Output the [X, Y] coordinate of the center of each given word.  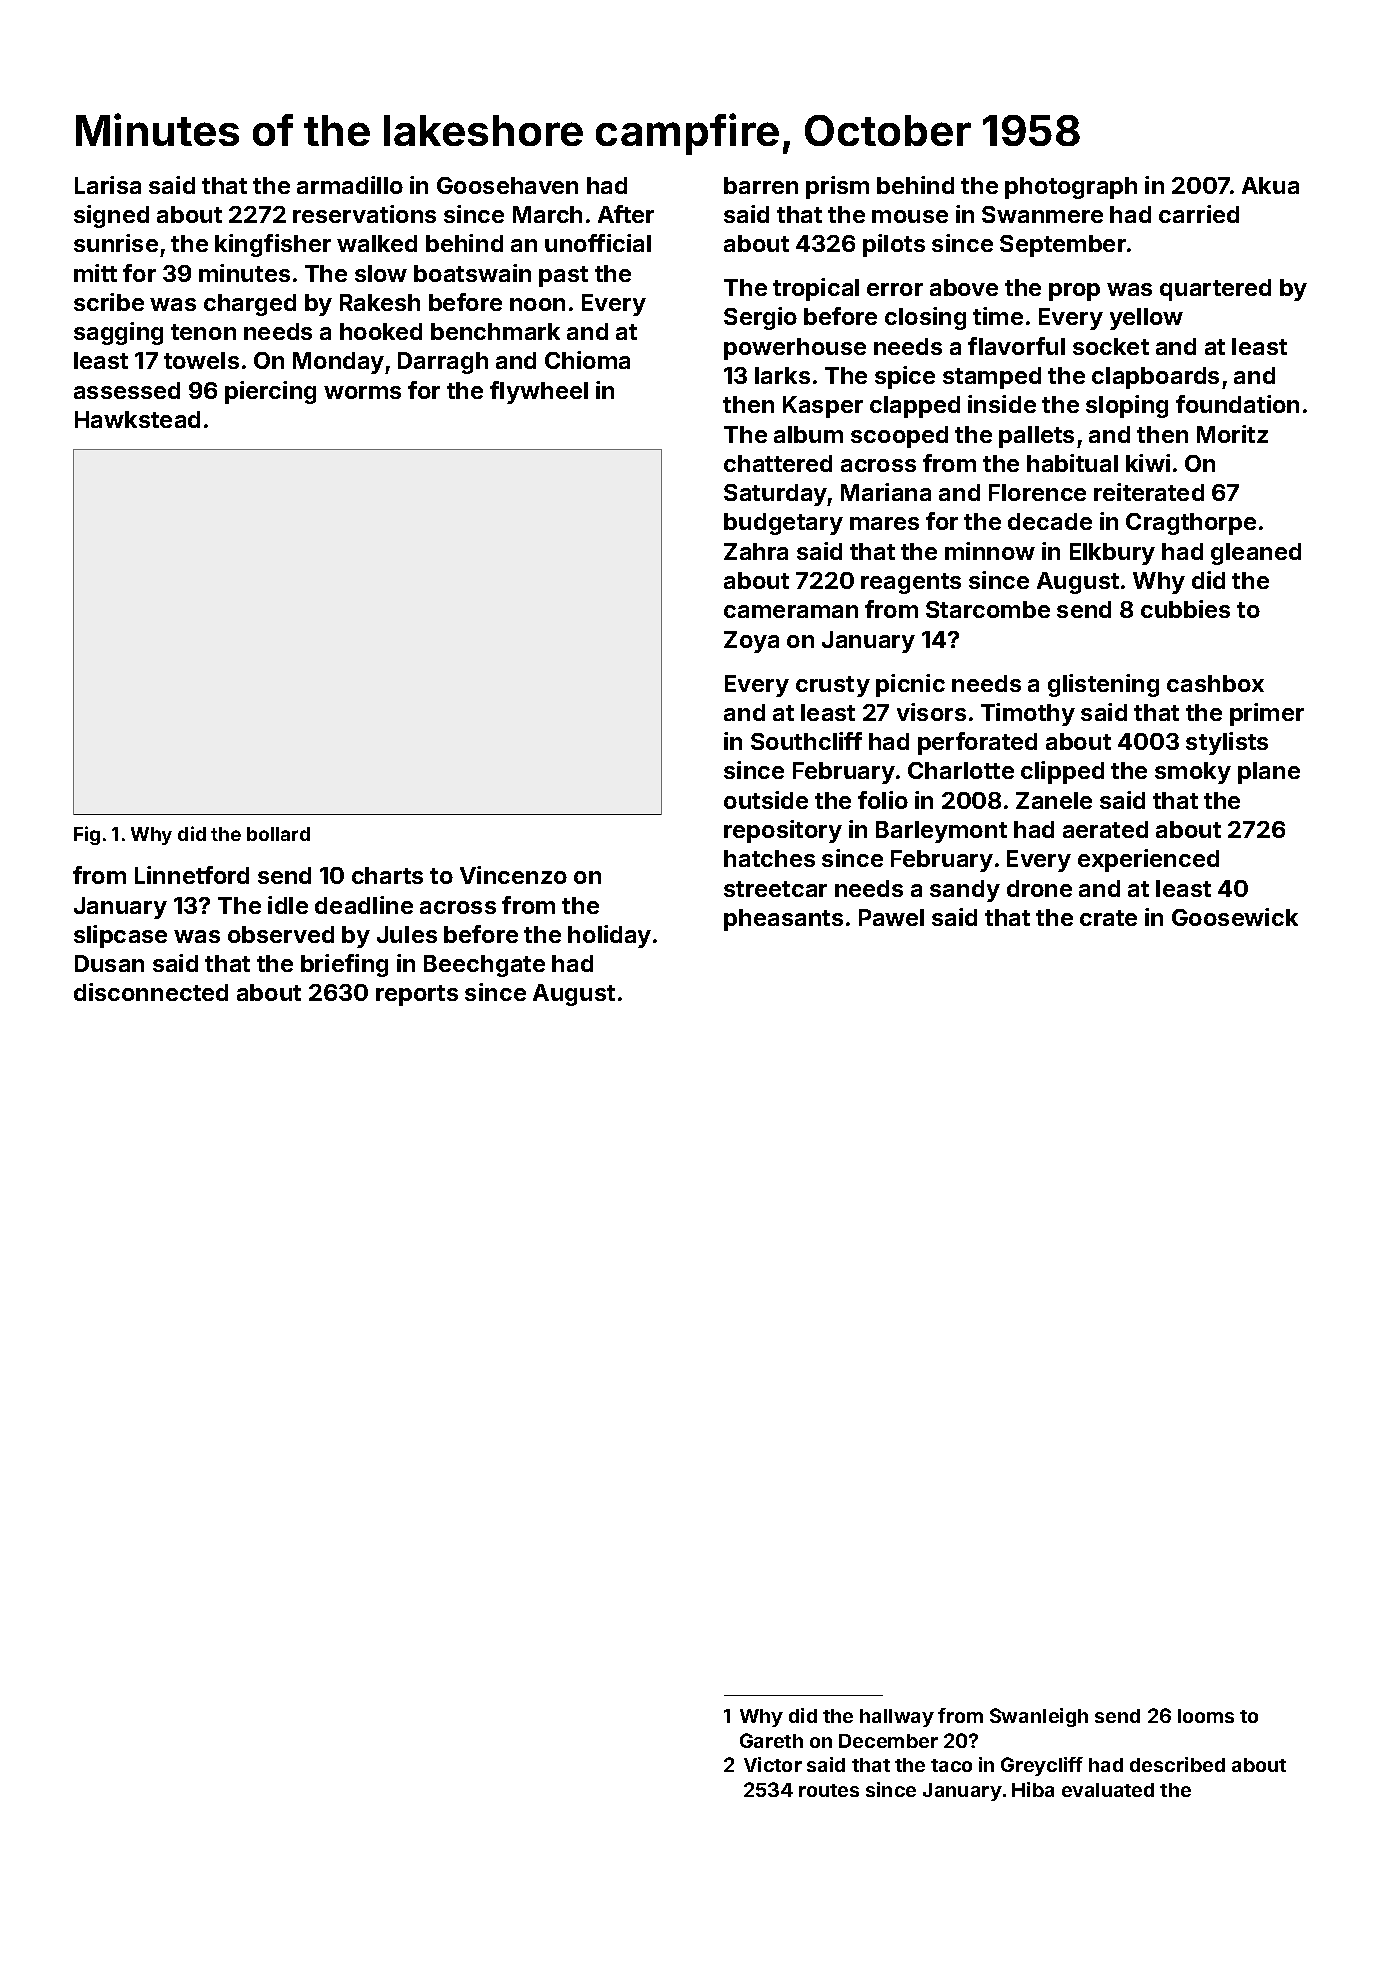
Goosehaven [507, 185]
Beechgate [484, 966]
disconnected [151, 992]
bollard [278, 834]
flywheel [539, 392]
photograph [1071, 188]
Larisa [108, 185]
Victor [773, 1764]
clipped [1062, 772]
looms [1206, 1716]
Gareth [771, 1740]
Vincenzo [513, 875]
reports [417, 995]
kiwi [1148, 463]
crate [1108, 918]
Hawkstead [137, 419]
